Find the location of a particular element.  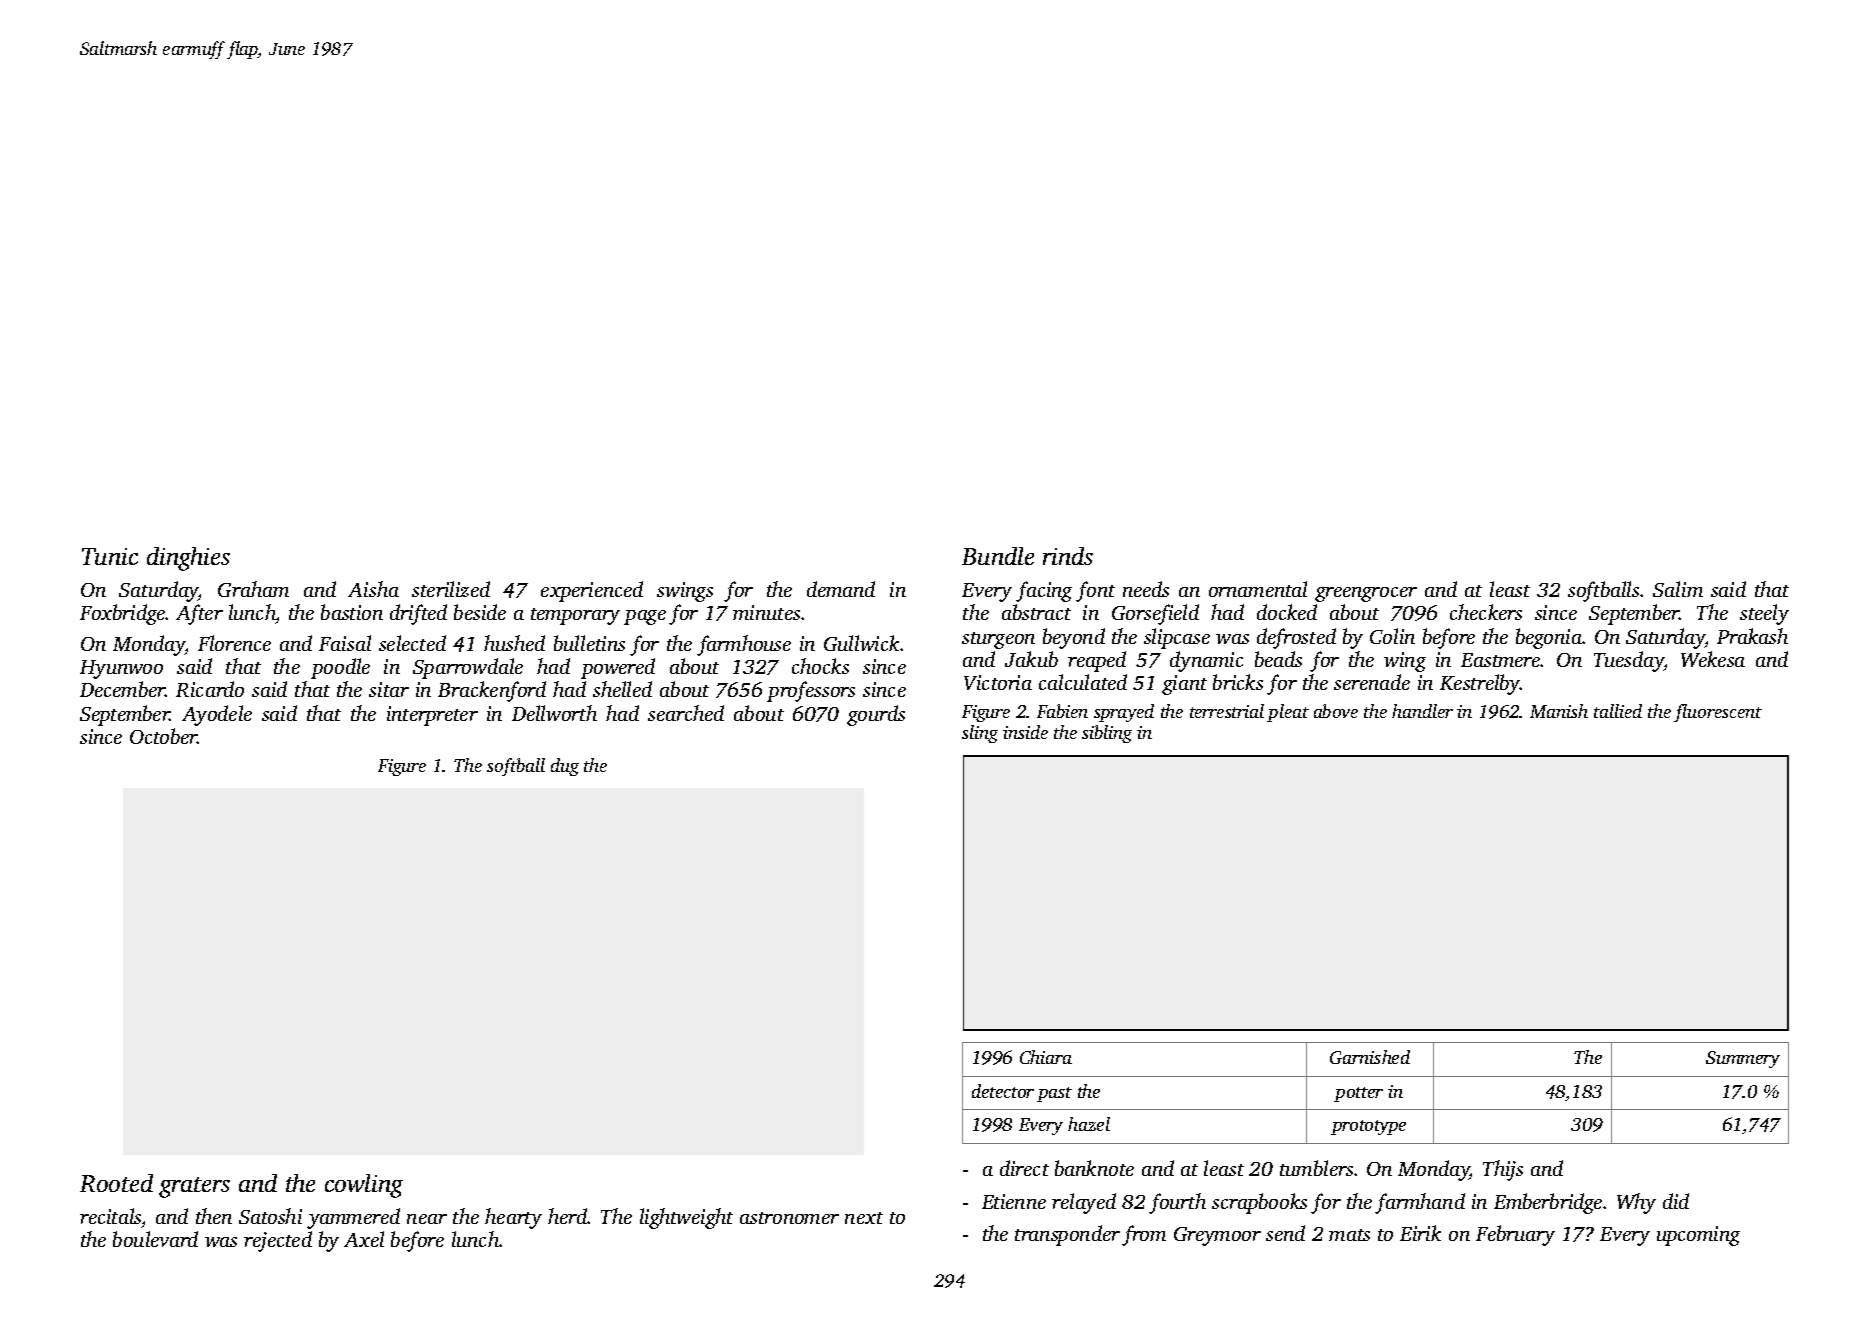

transponder is located at coordinates (1067, 1235).
